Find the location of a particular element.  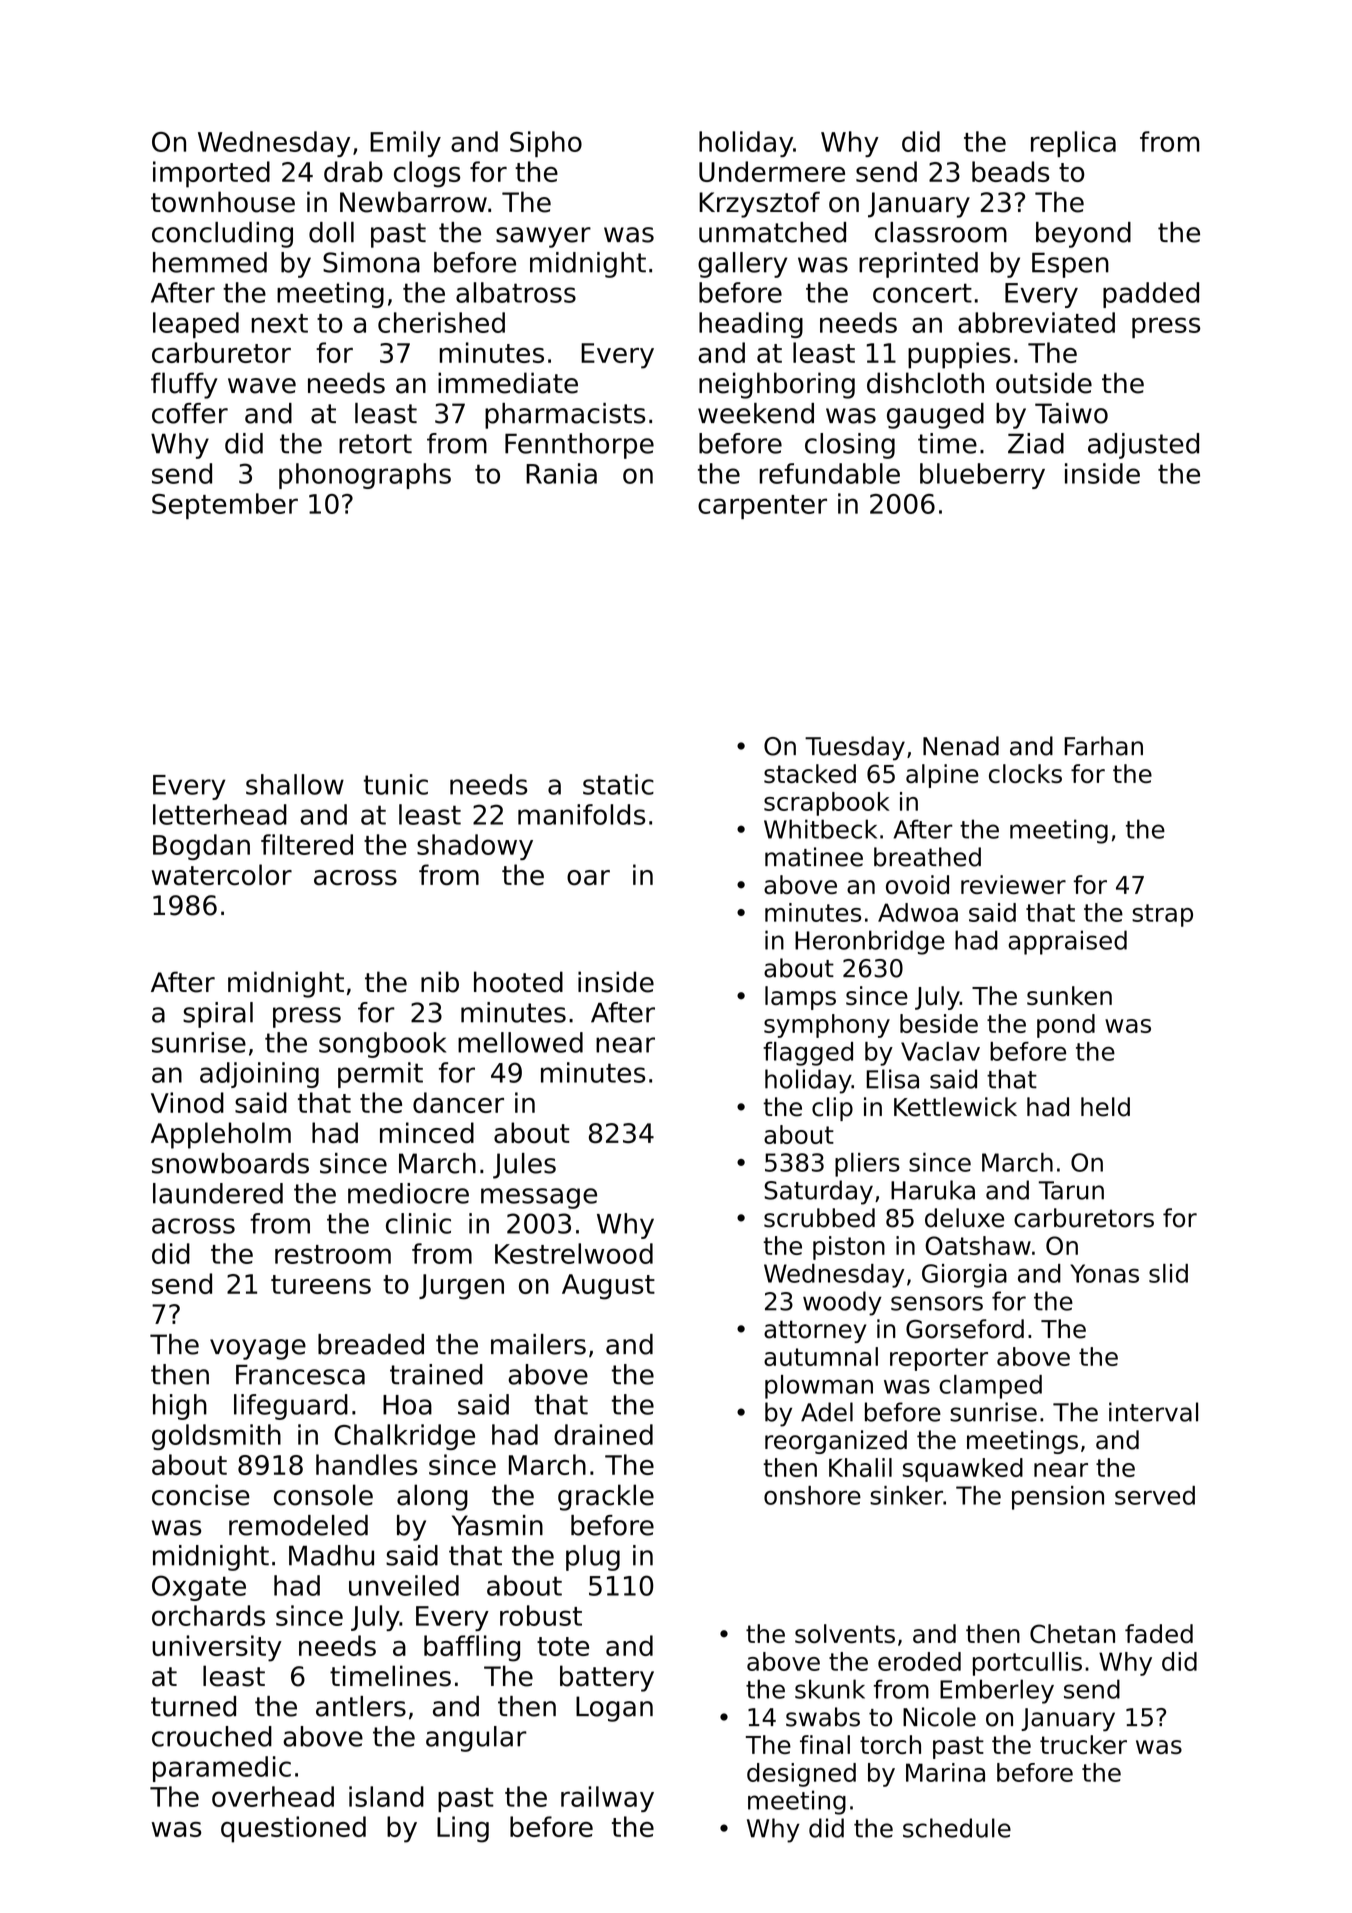

paramedic is located at coordinates (222, 1769).
